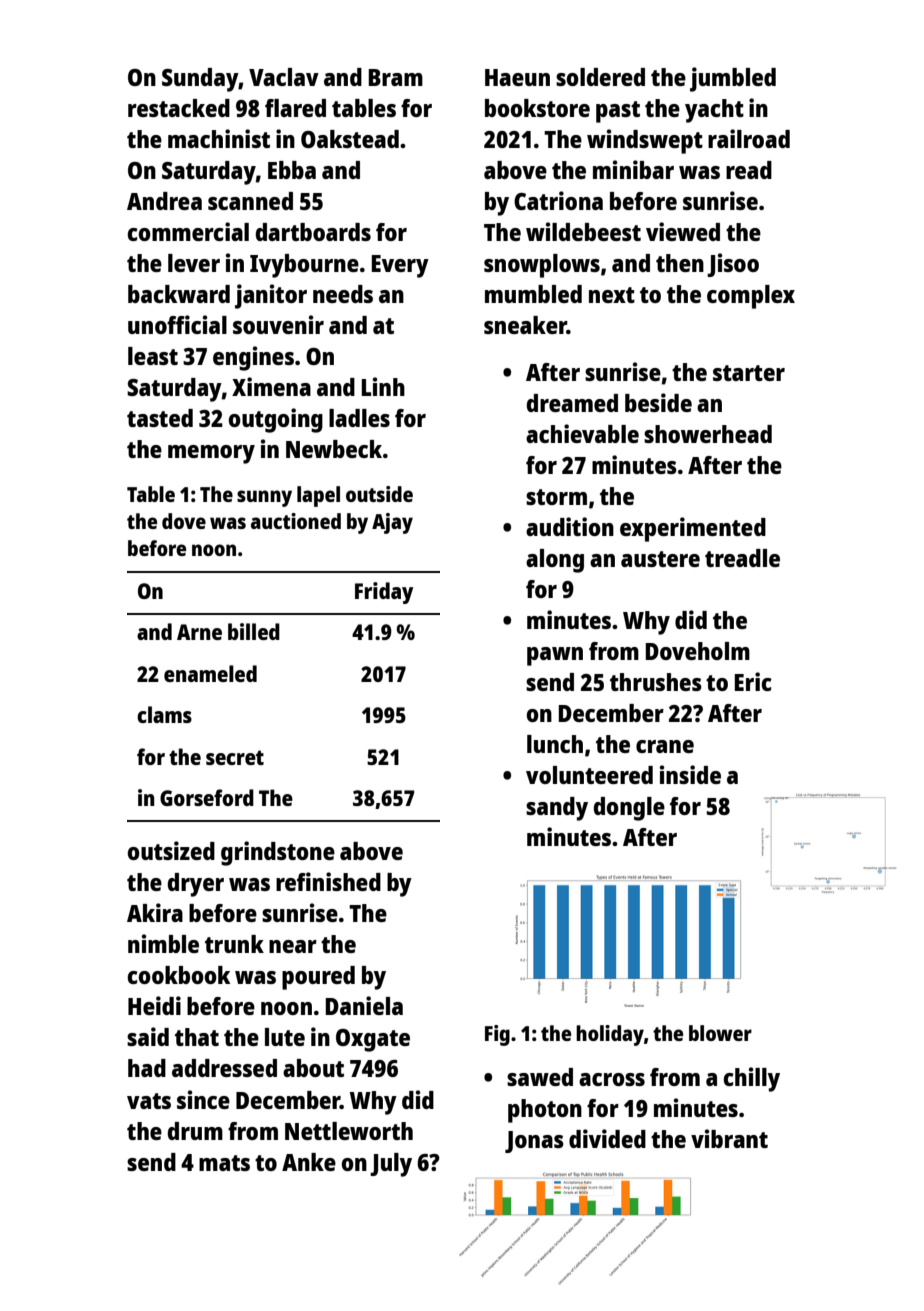 This document has height=1311, width=924. I want to click on Andrea, so click(164, 201).
